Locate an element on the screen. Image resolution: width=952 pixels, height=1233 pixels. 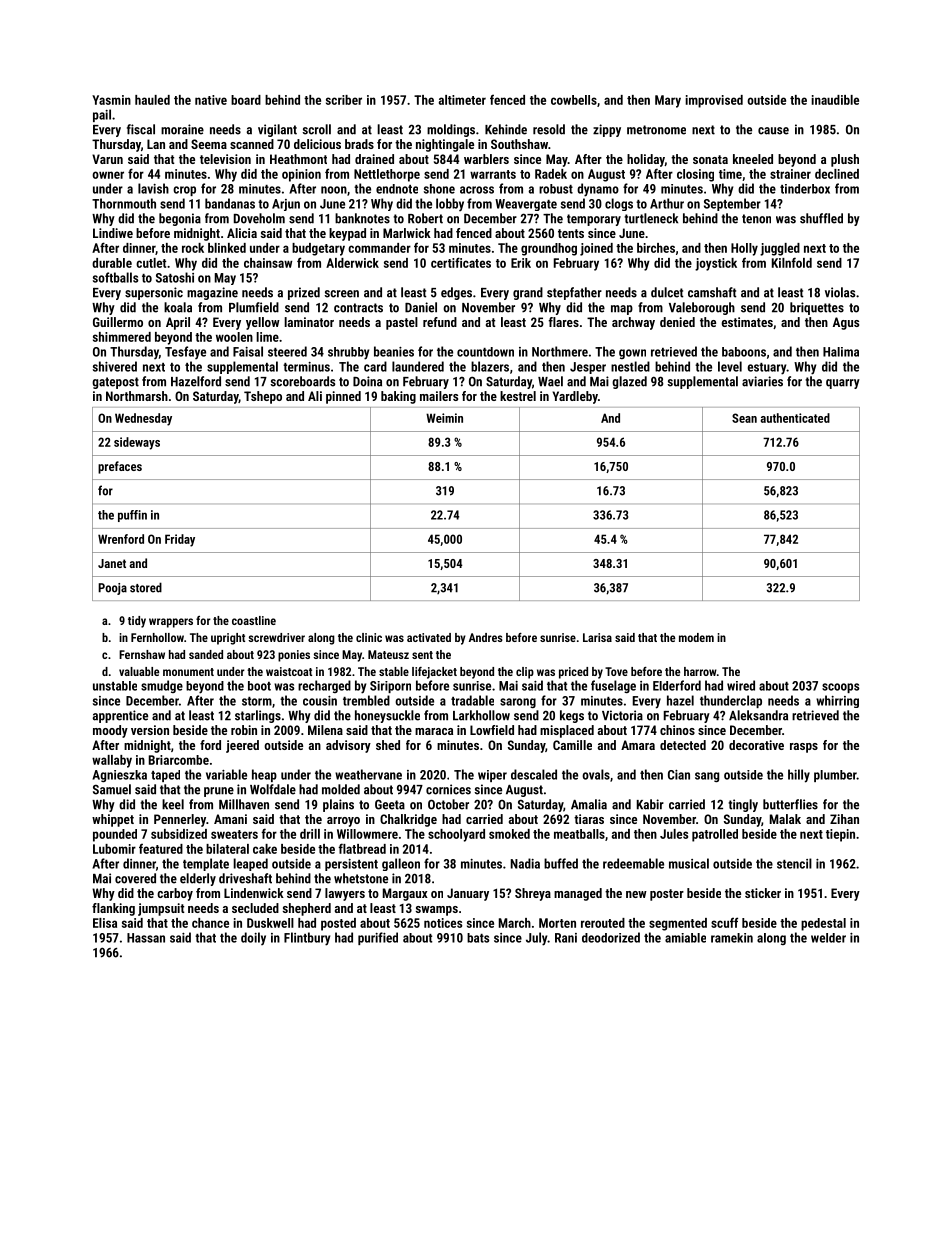
scanned is located at coordinates (252, 144).
